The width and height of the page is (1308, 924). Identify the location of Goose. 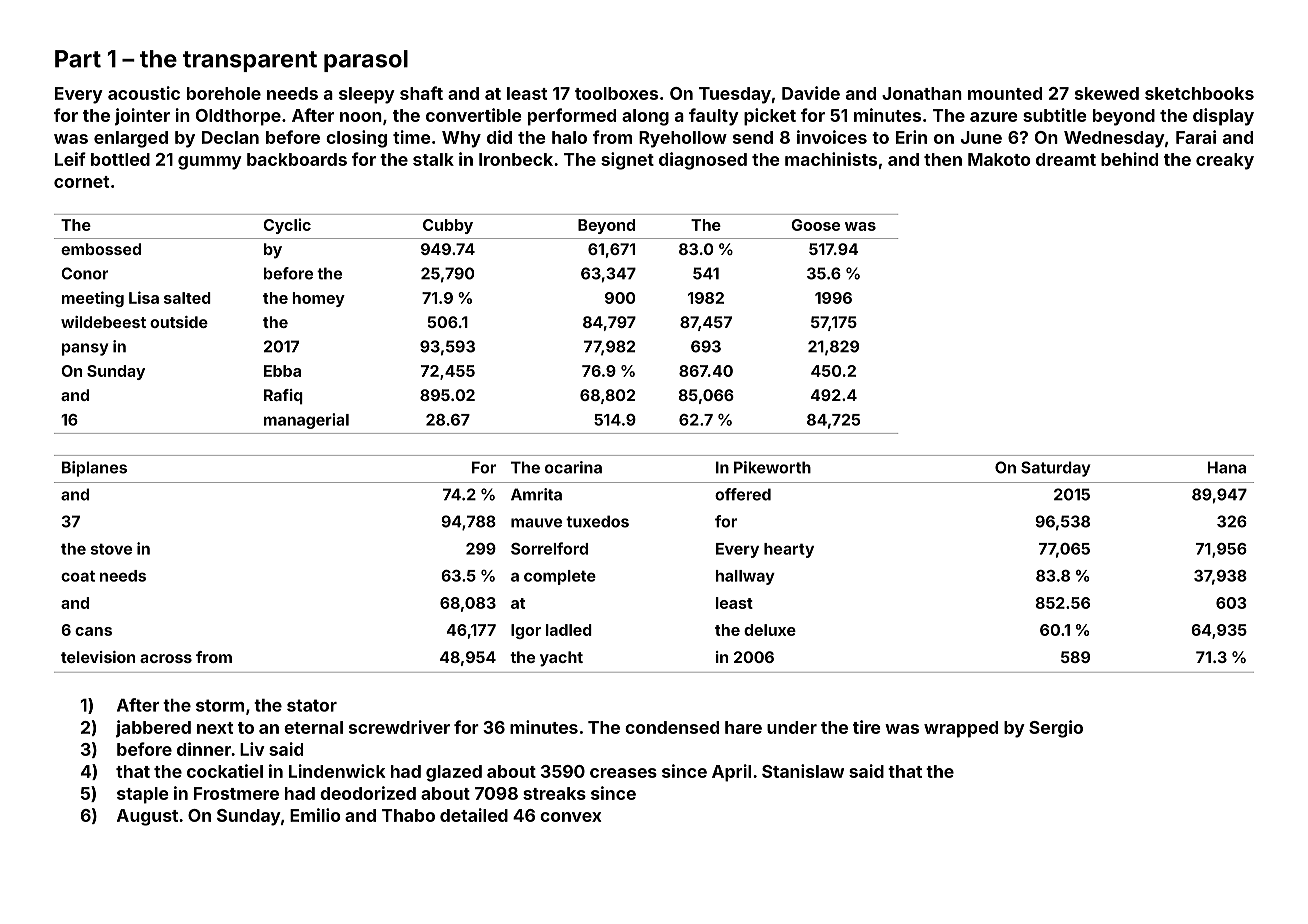
(816, 225).
